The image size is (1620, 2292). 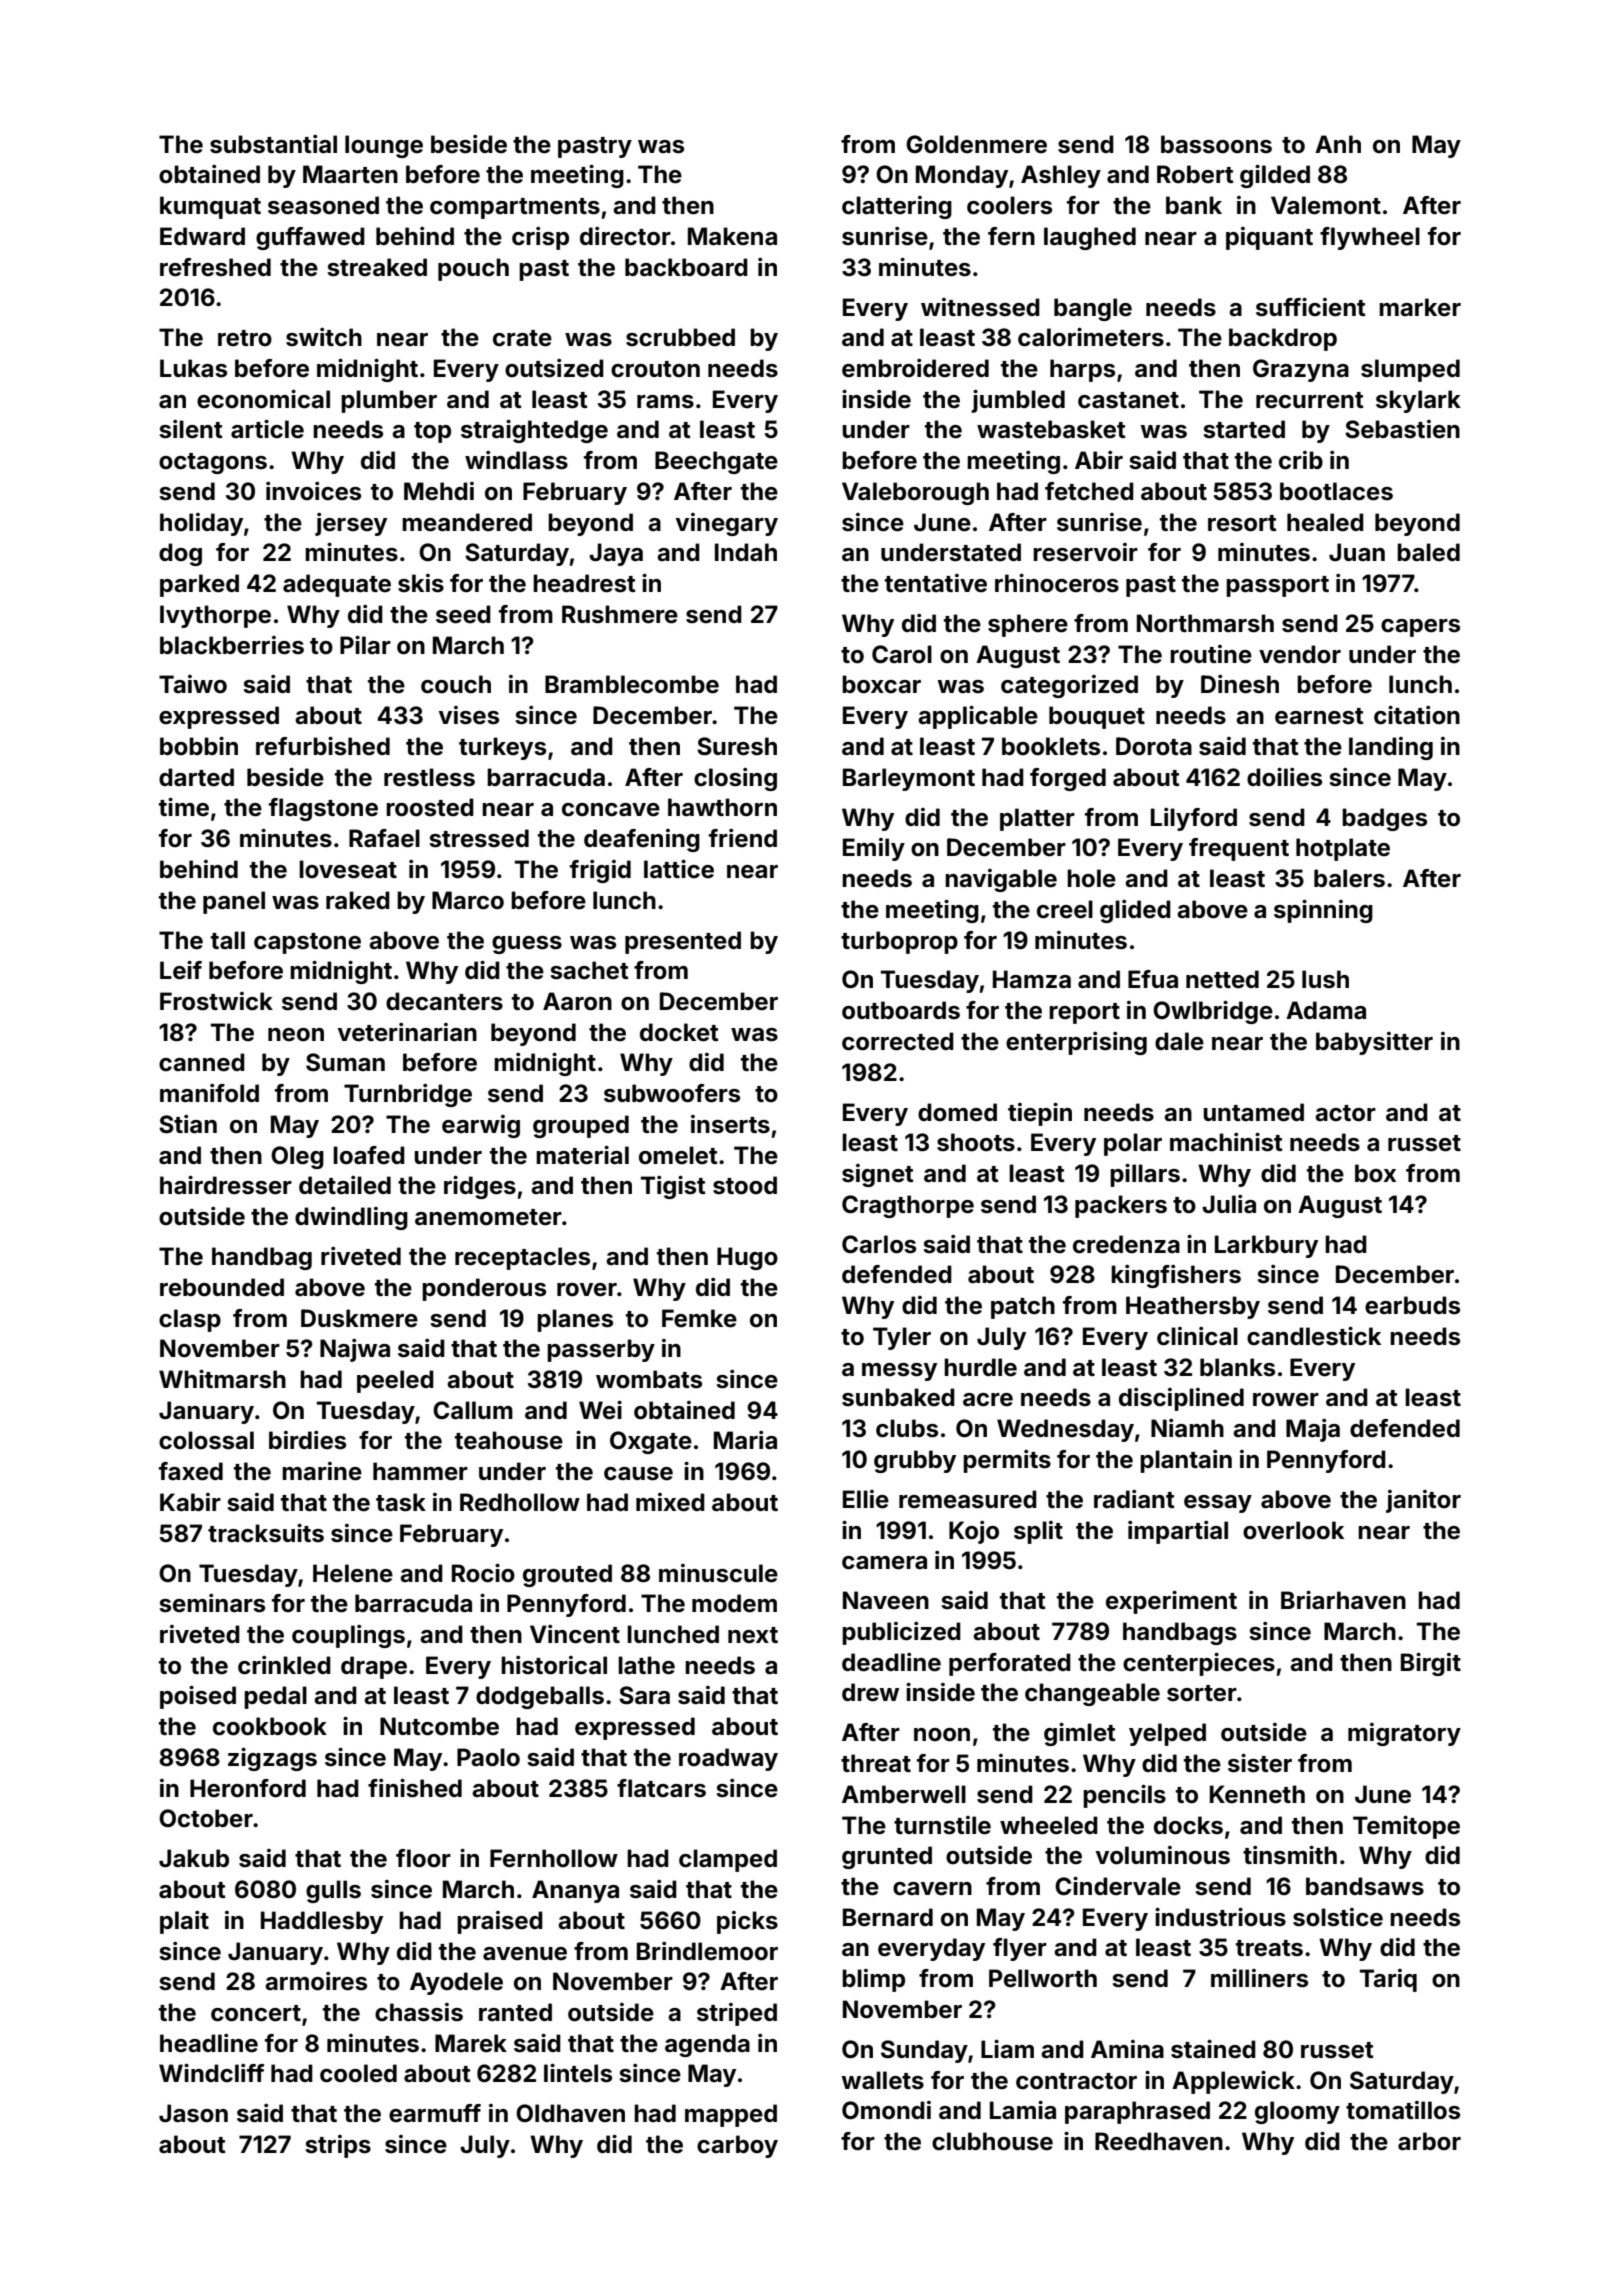 I want to click on Jason, so click(x=193, y=2113).
